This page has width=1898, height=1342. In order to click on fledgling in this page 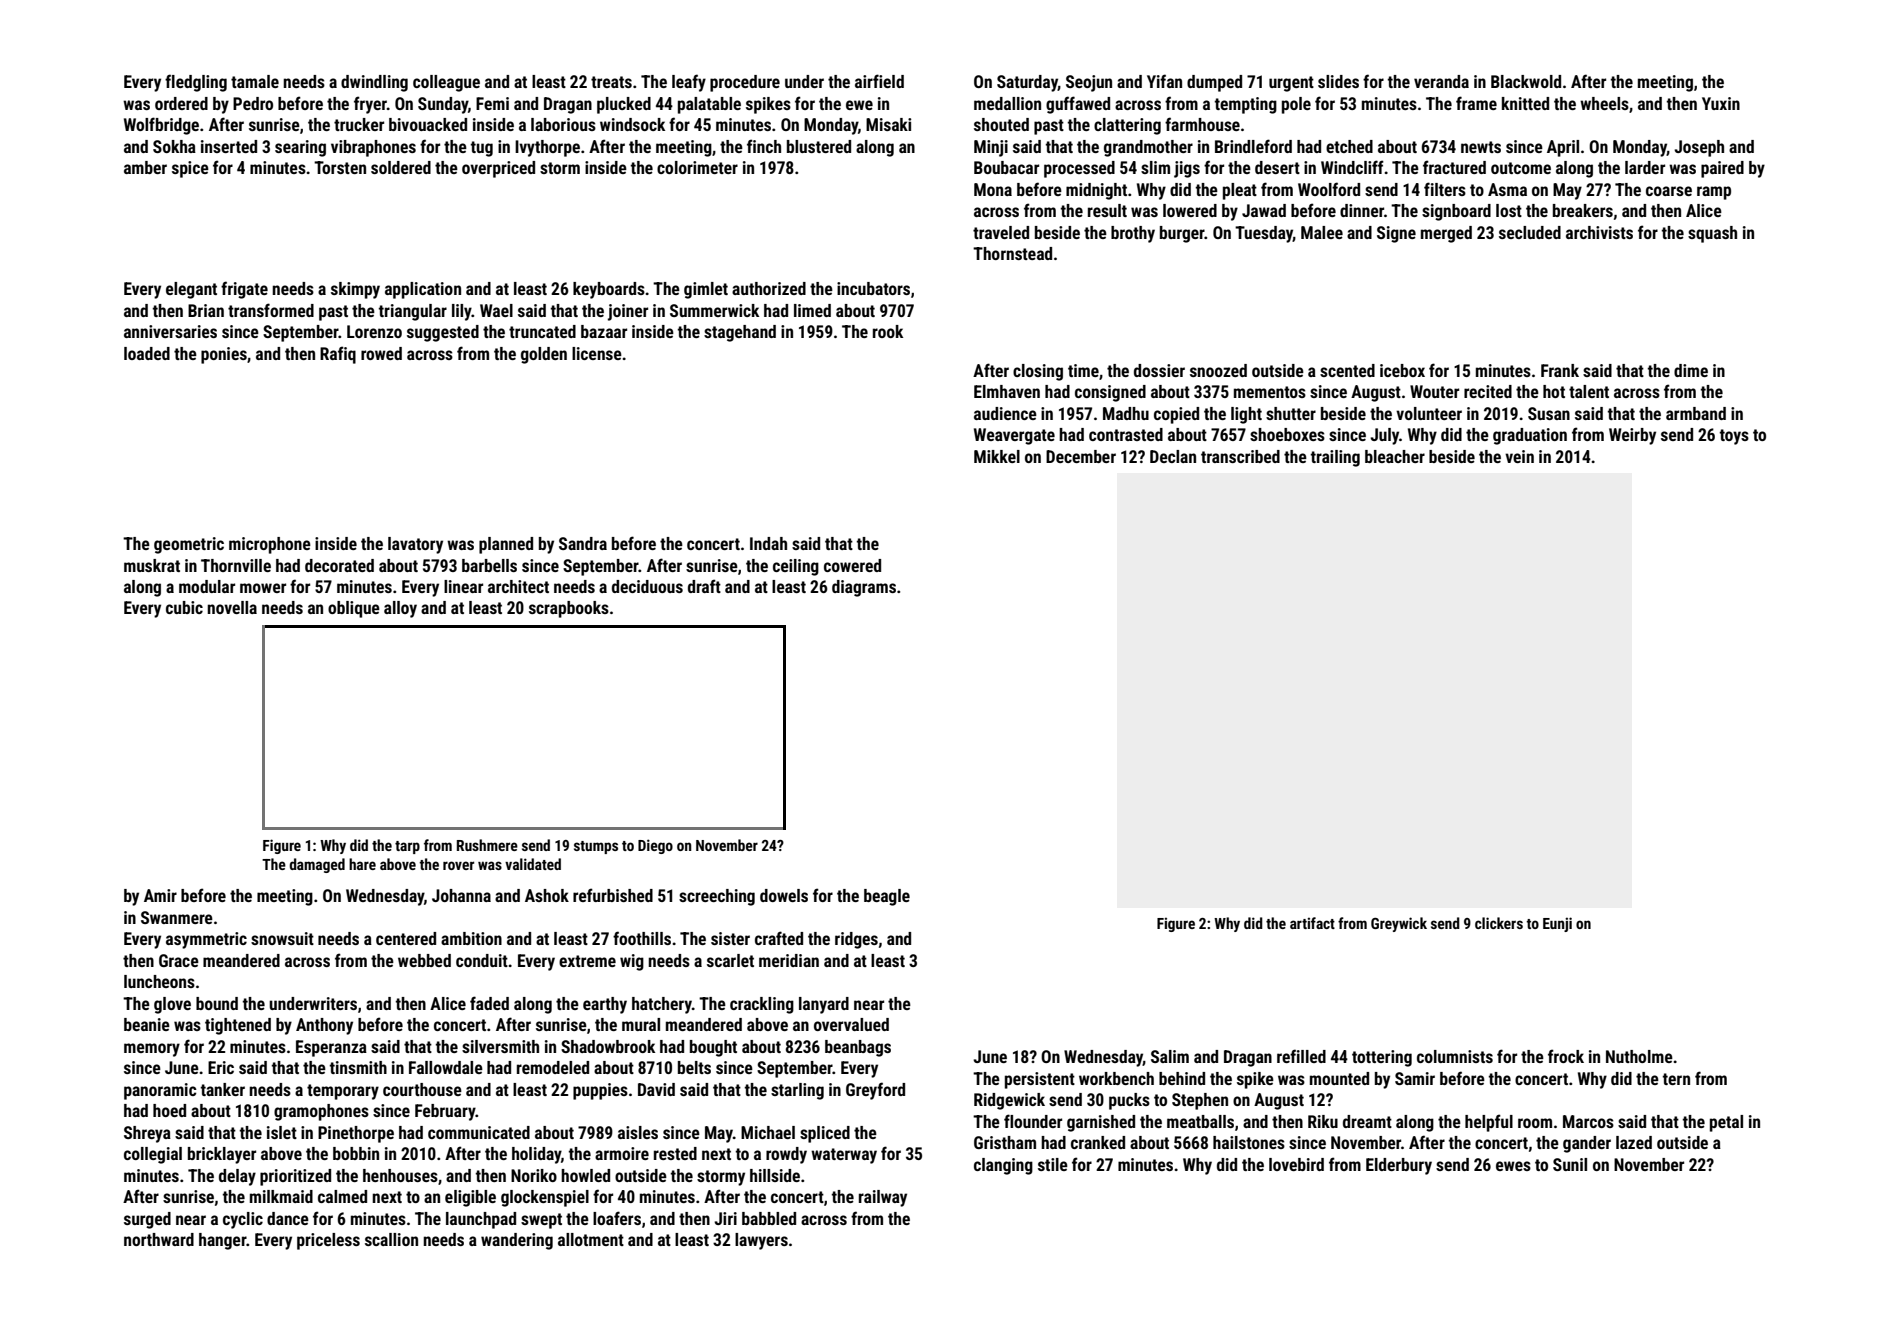, I will do `click(196, 83)`.
